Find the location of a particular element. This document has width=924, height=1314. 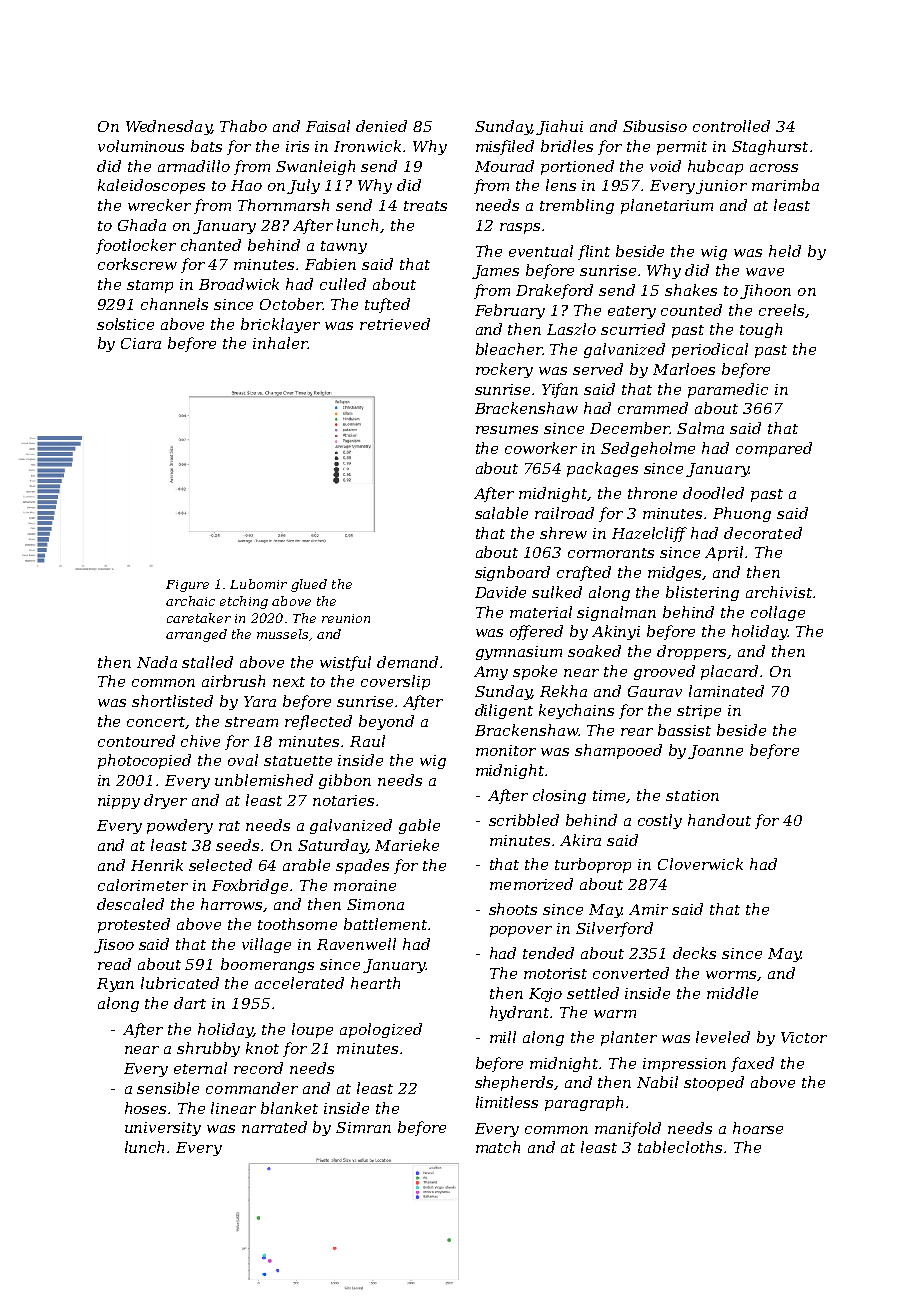

solstice is located at coordinates (125, 324).
